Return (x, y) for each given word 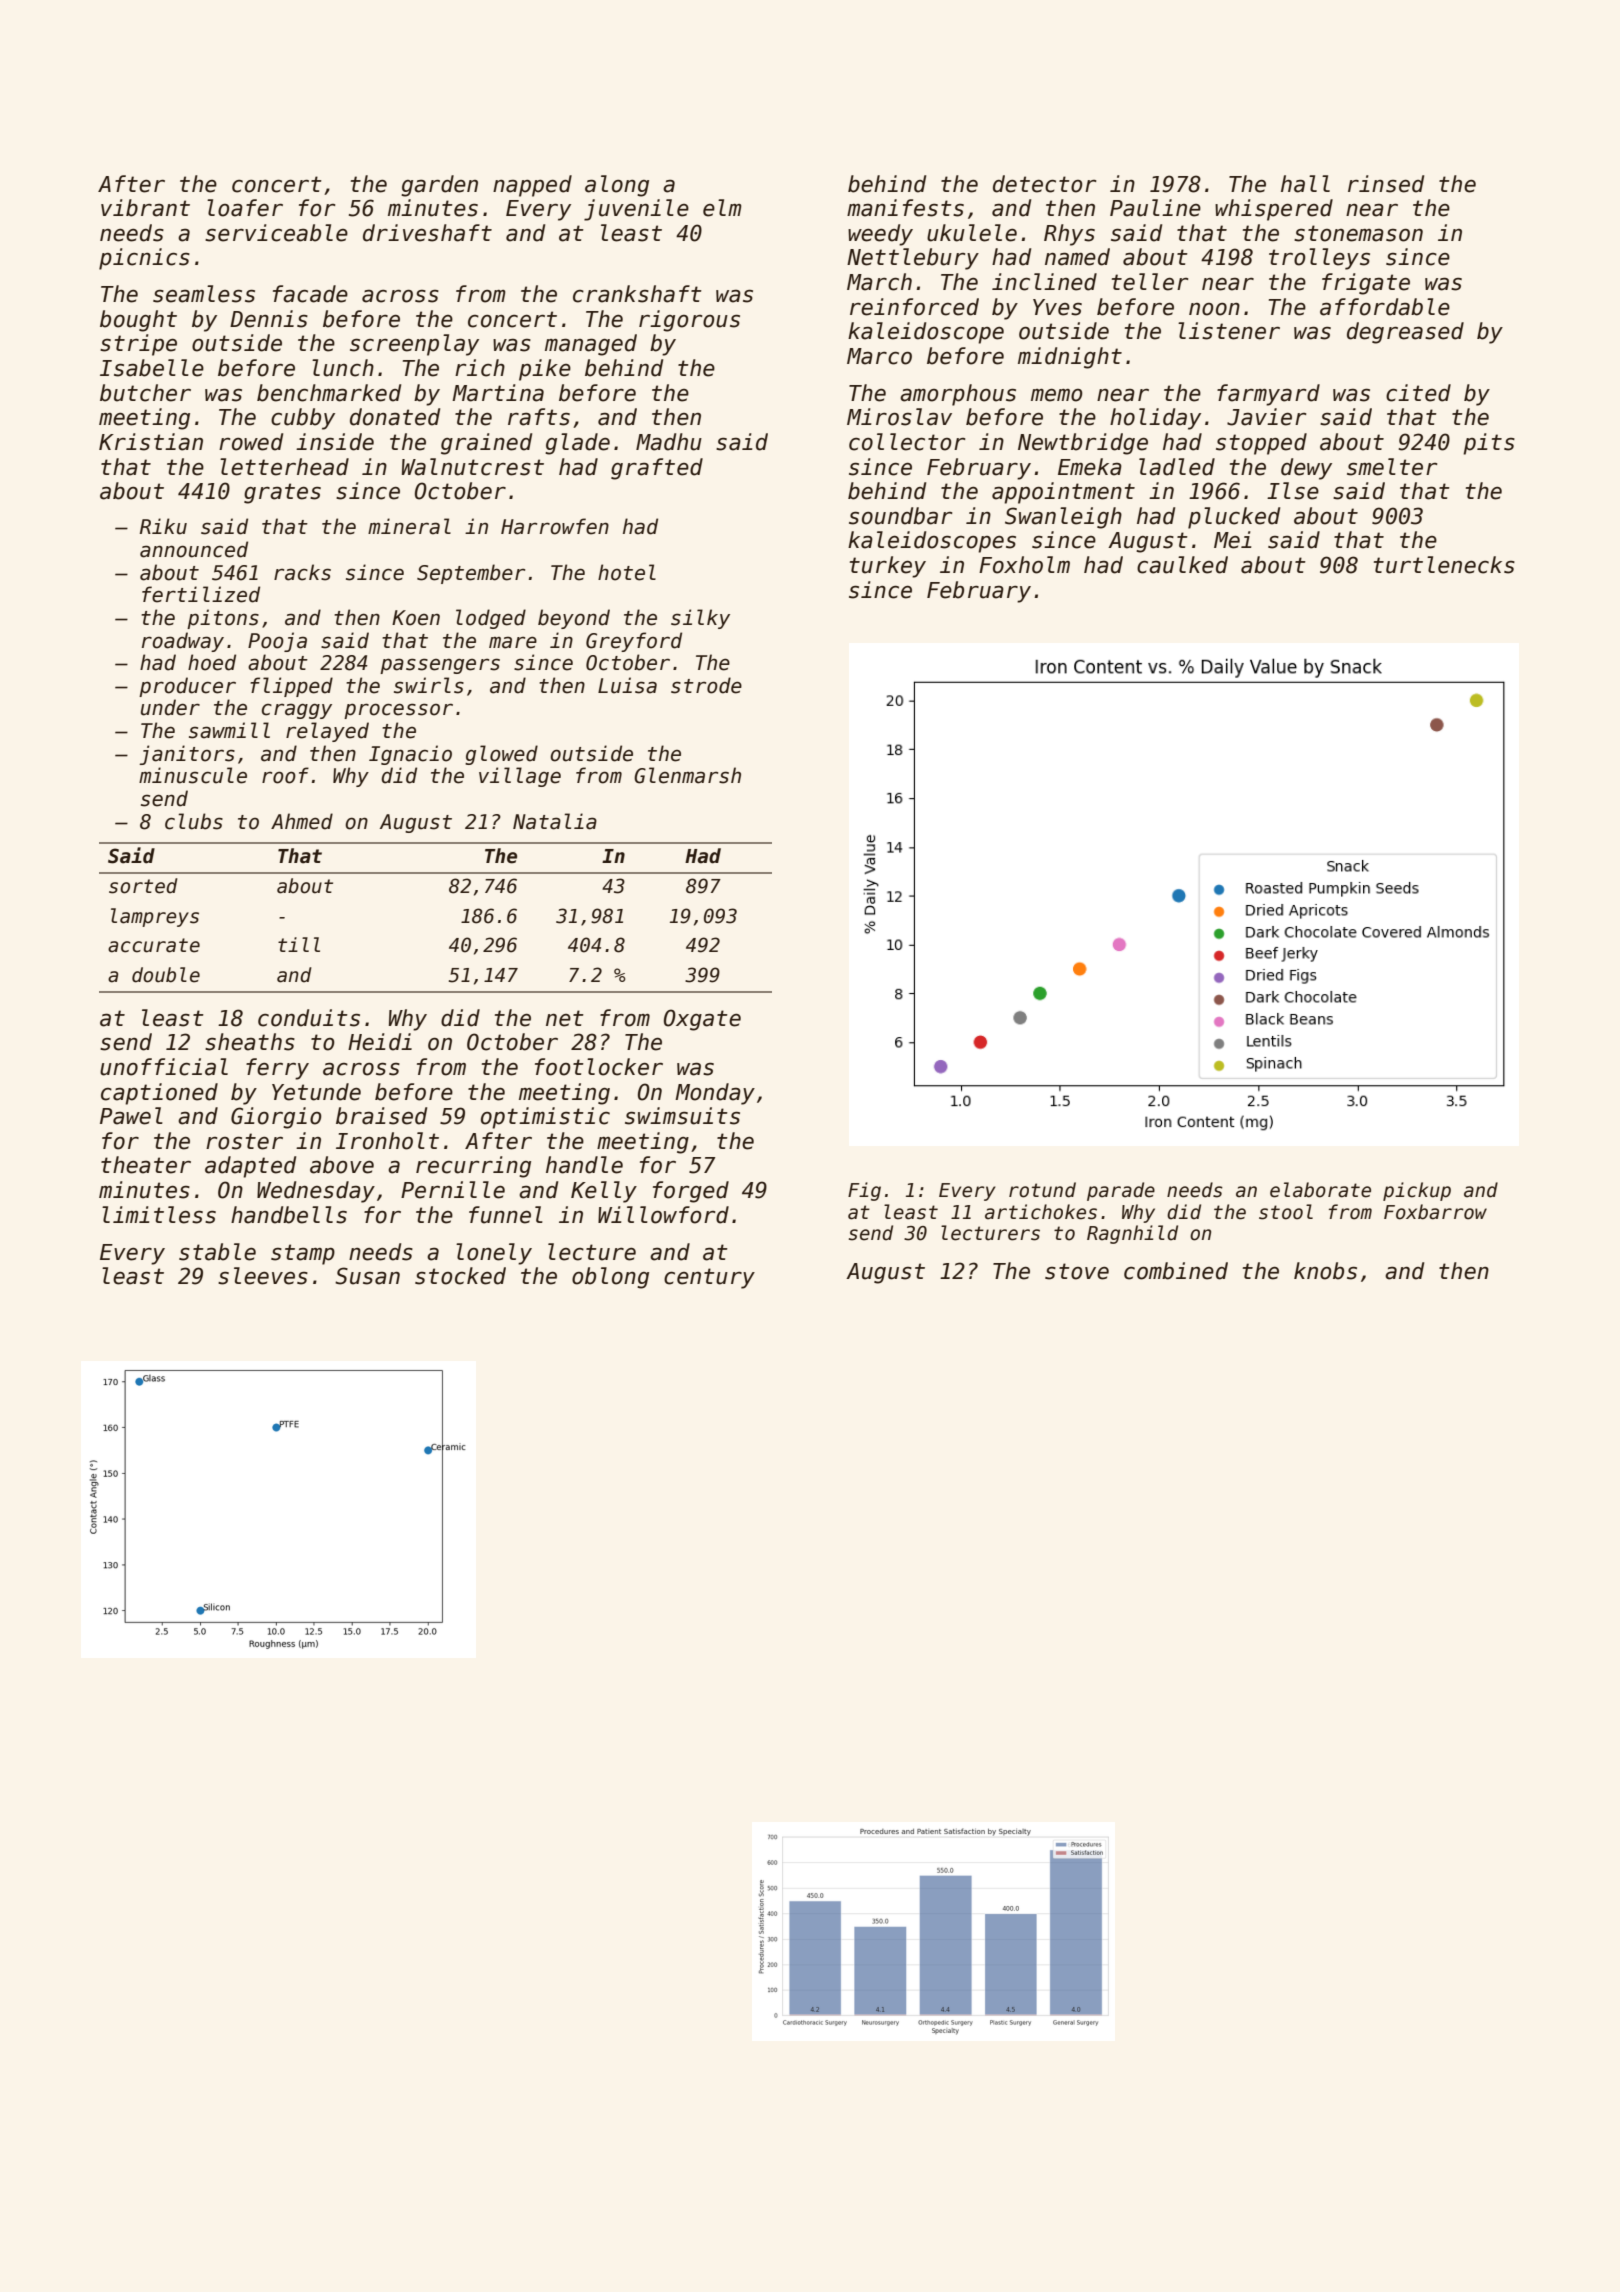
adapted (250, 1167)
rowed (251, 442)
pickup (1417, 1191)
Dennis (269, 319)
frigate (1366, 284)
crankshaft (637, 294)
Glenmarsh (687, 775)
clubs (194, 821)
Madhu (669, 442)
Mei (1232, 540)
